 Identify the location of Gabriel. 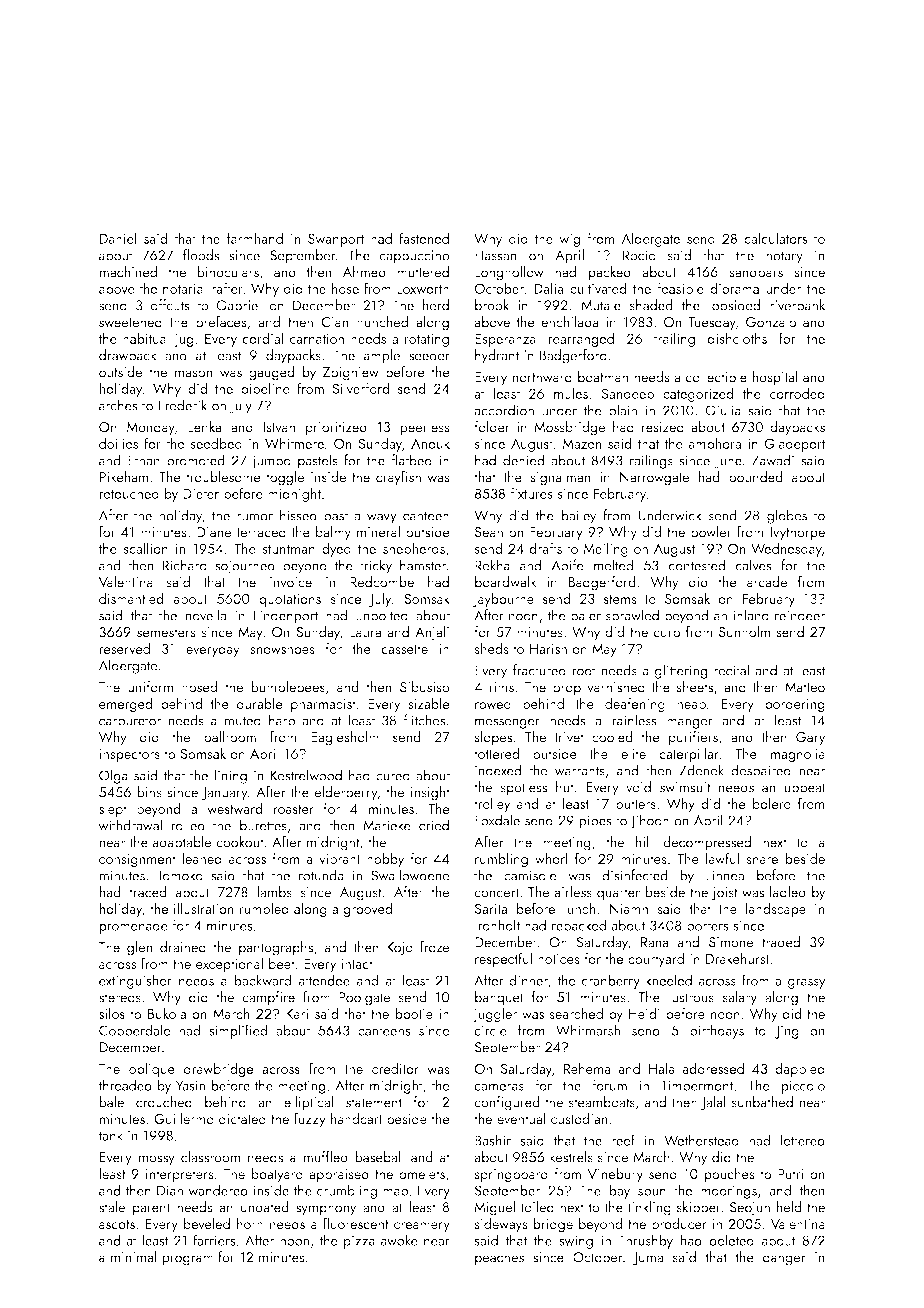
(238, 305).
